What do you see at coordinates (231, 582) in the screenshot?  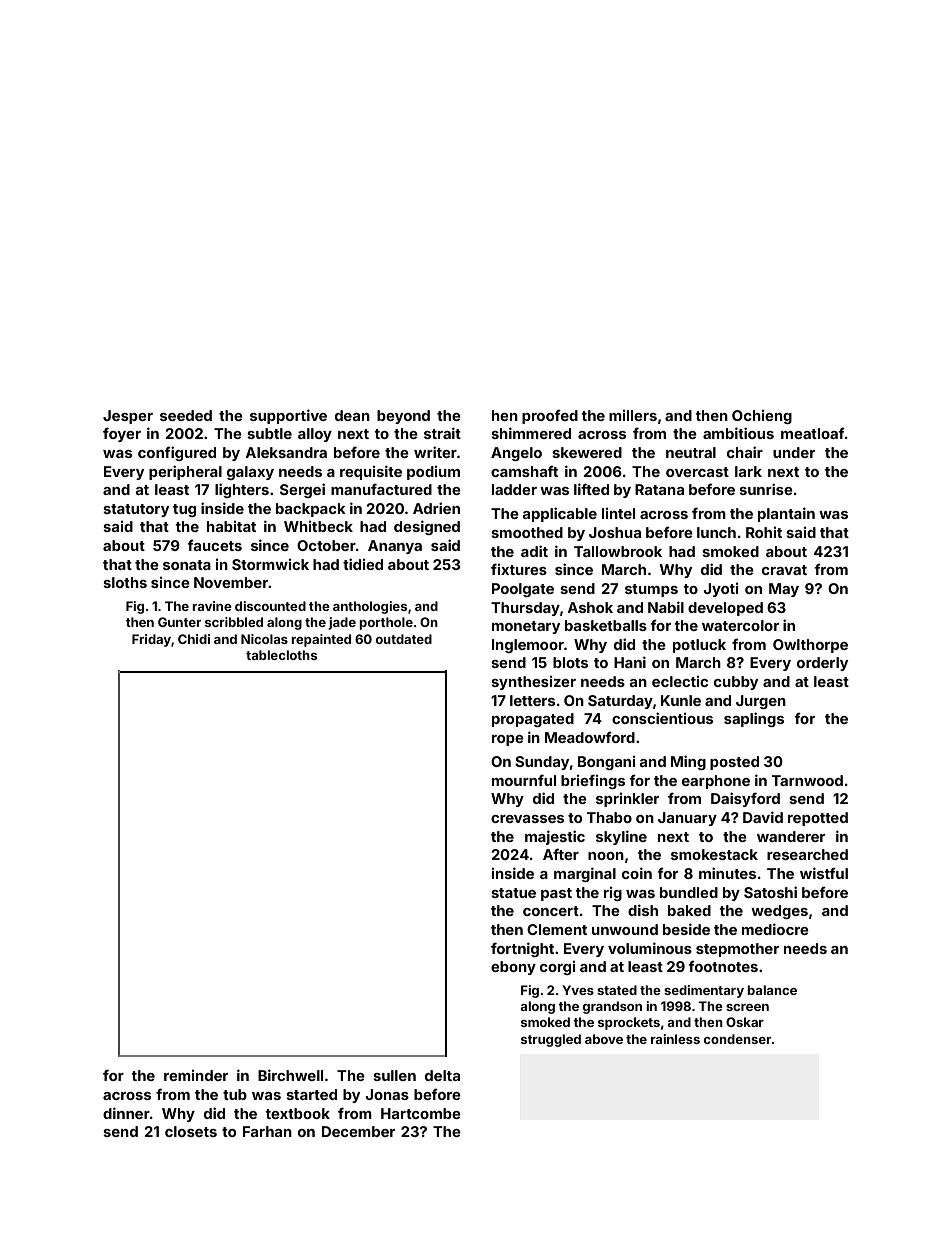 I see `November` at bounding box center [231, 582].
